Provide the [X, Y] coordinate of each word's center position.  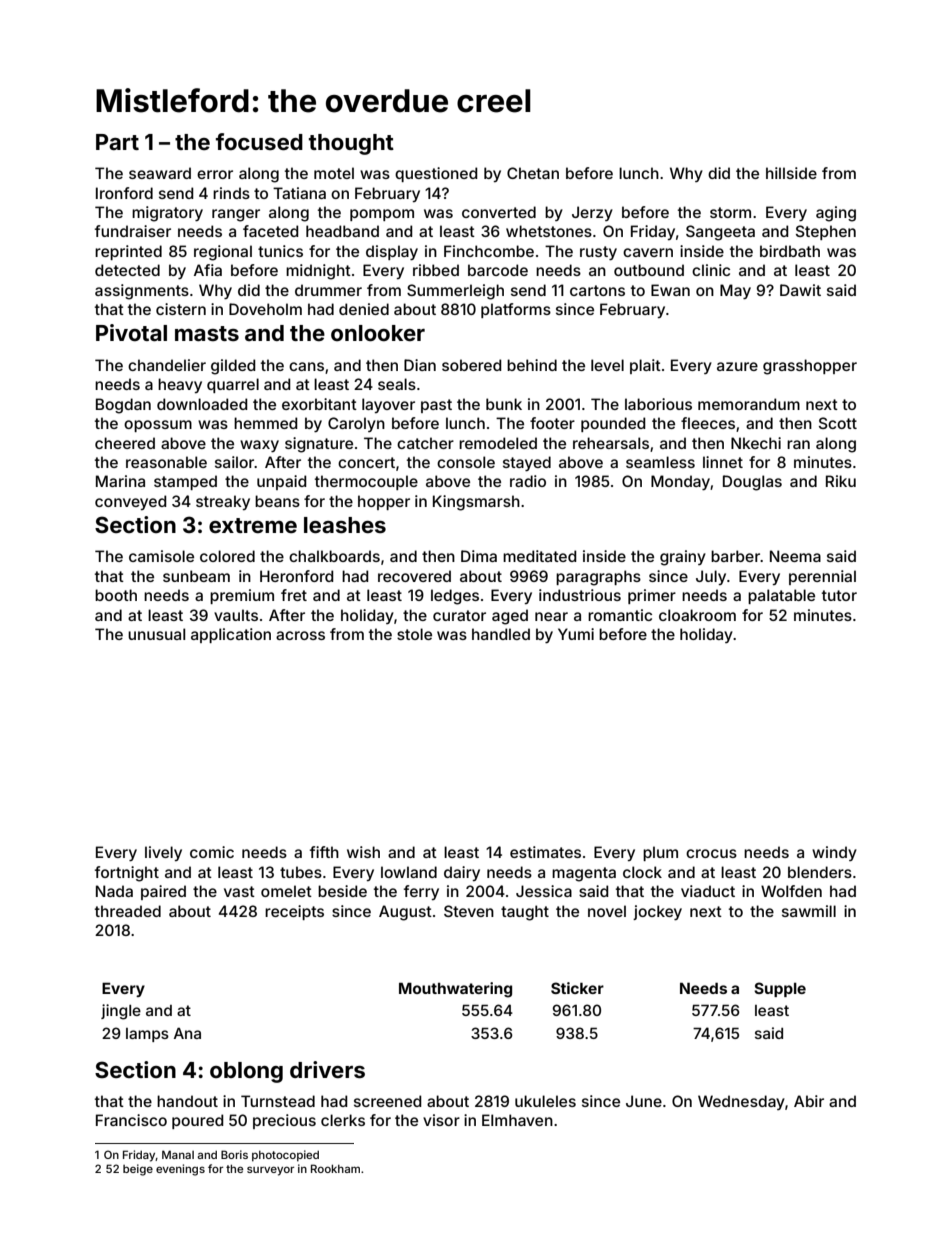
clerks [343, 1120]
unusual [156, 634]
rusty [598, 253]
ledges [455, 597]
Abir [809, 1101]
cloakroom [697, 615]
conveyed [131, 502]
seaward [160, 173]
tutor [839, 595]
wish [363, 852]
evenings [180, 1170]
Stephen [826, 232]
